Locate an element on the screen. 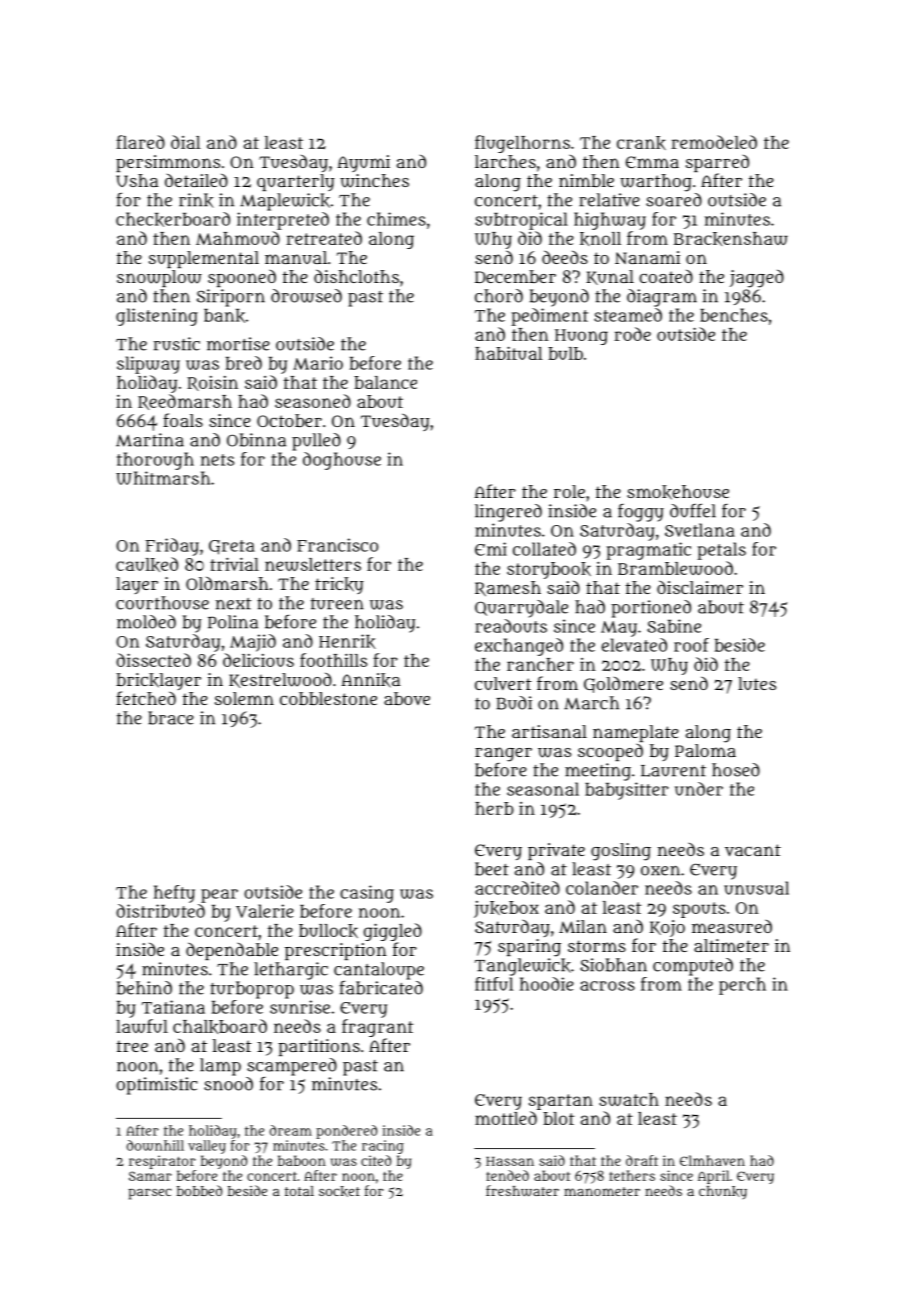 The width and height of the screenshot is (908, 1316). role is located at coordinates (569, 491).
